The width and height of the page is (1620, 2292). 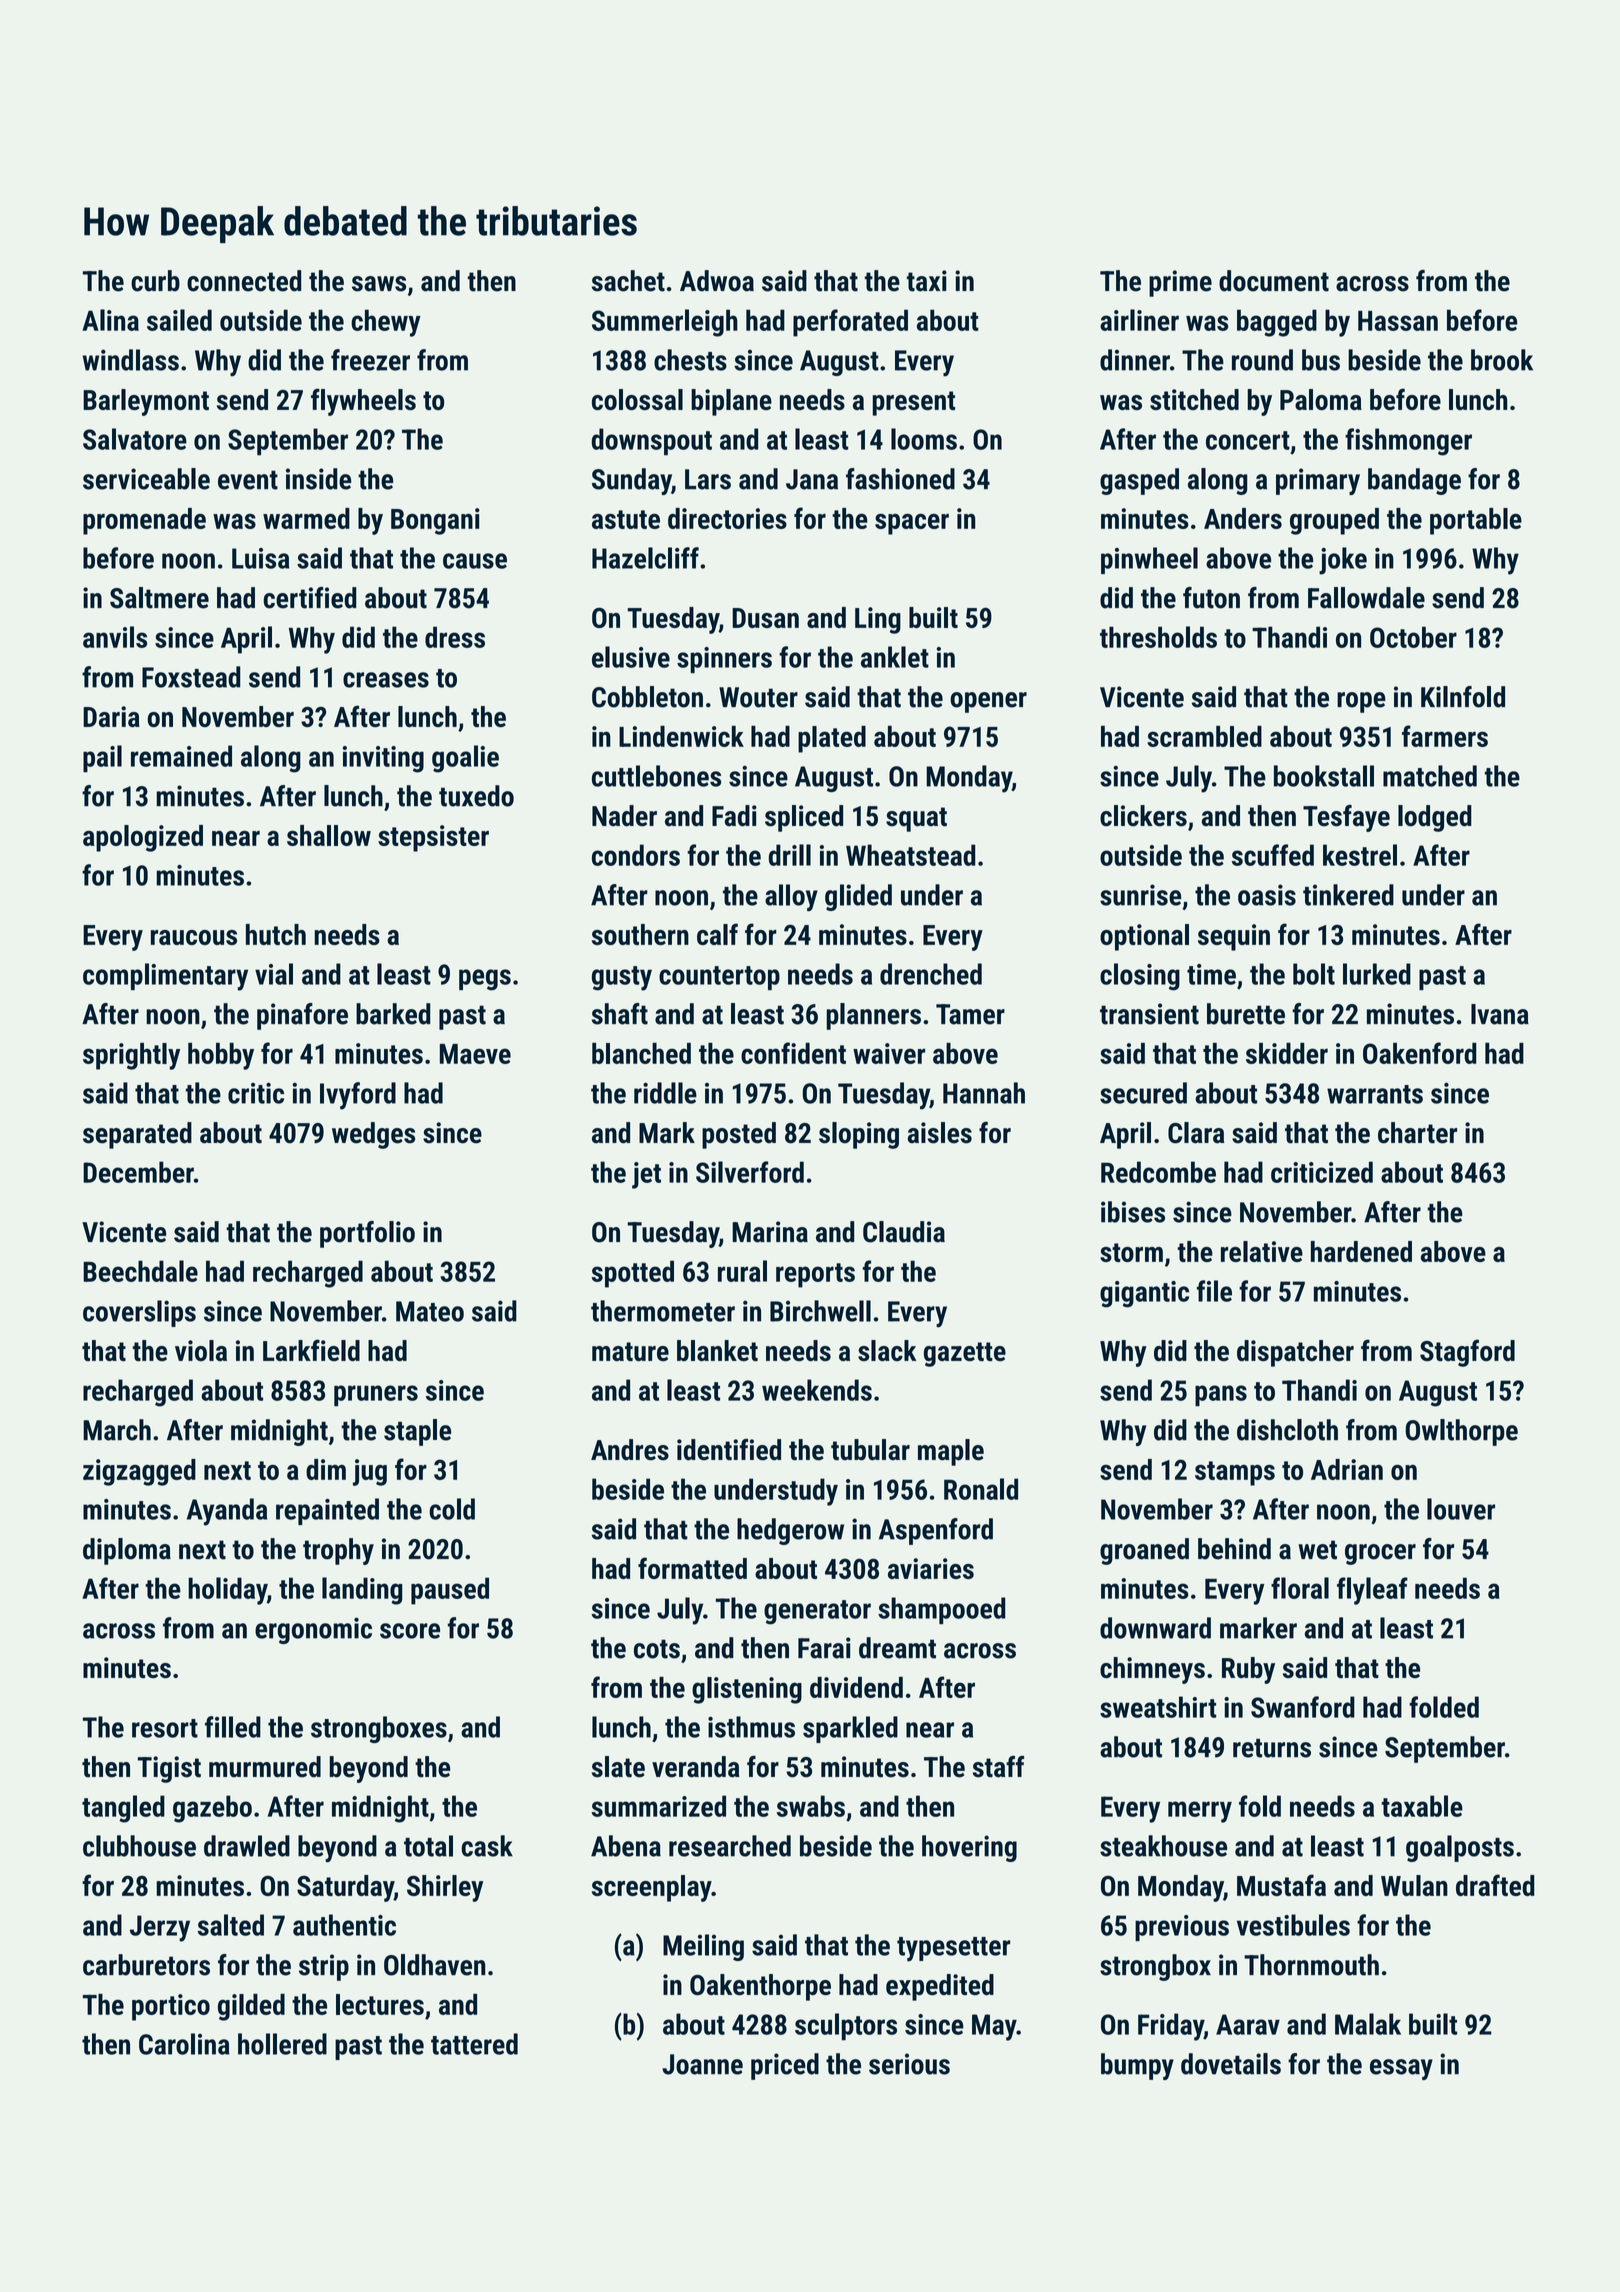 I want to click on tinkered, so click(x=1348, y=895).
